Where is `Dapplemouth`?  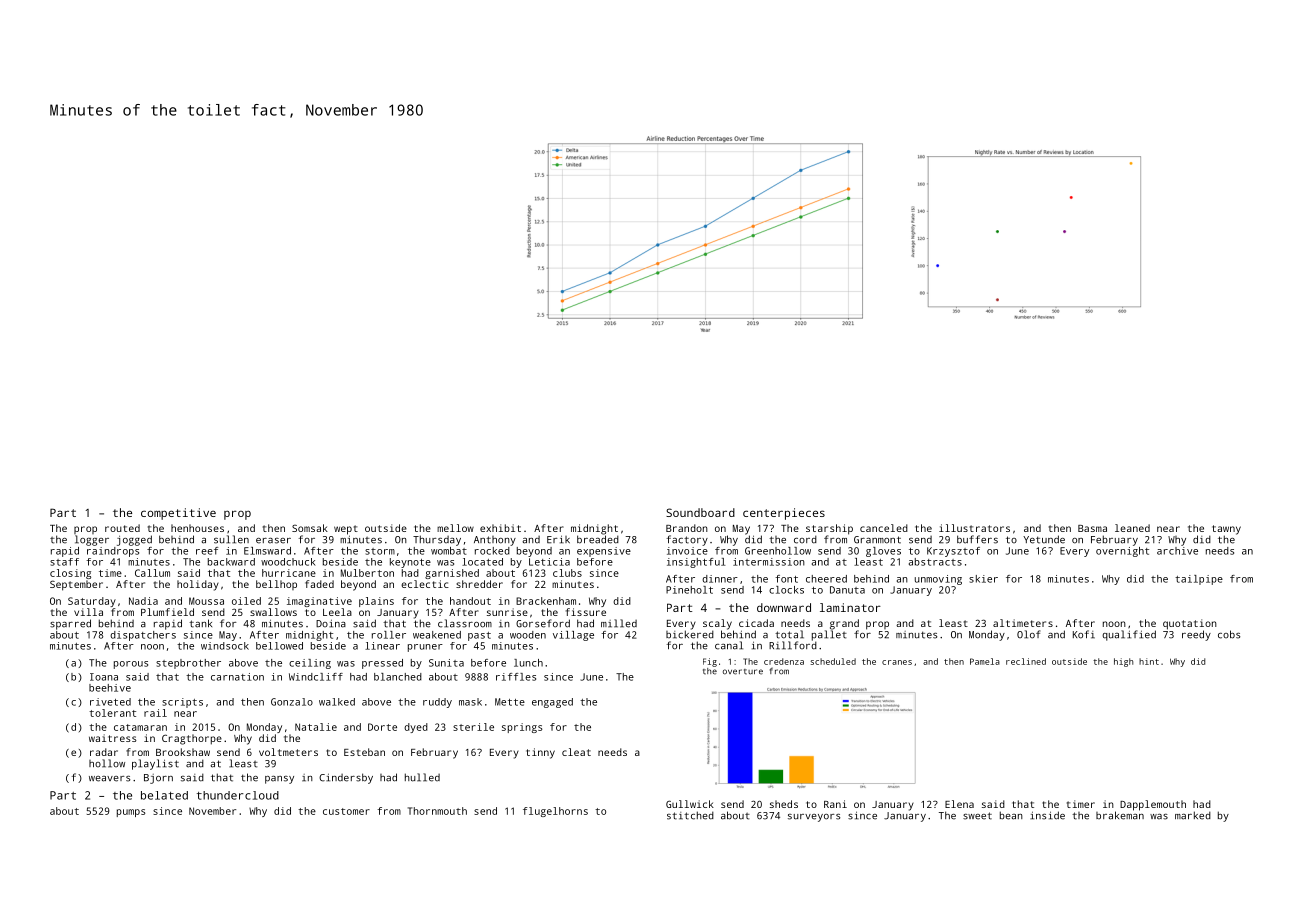
Dapplemouth is located at coordinates (1153, 805).
